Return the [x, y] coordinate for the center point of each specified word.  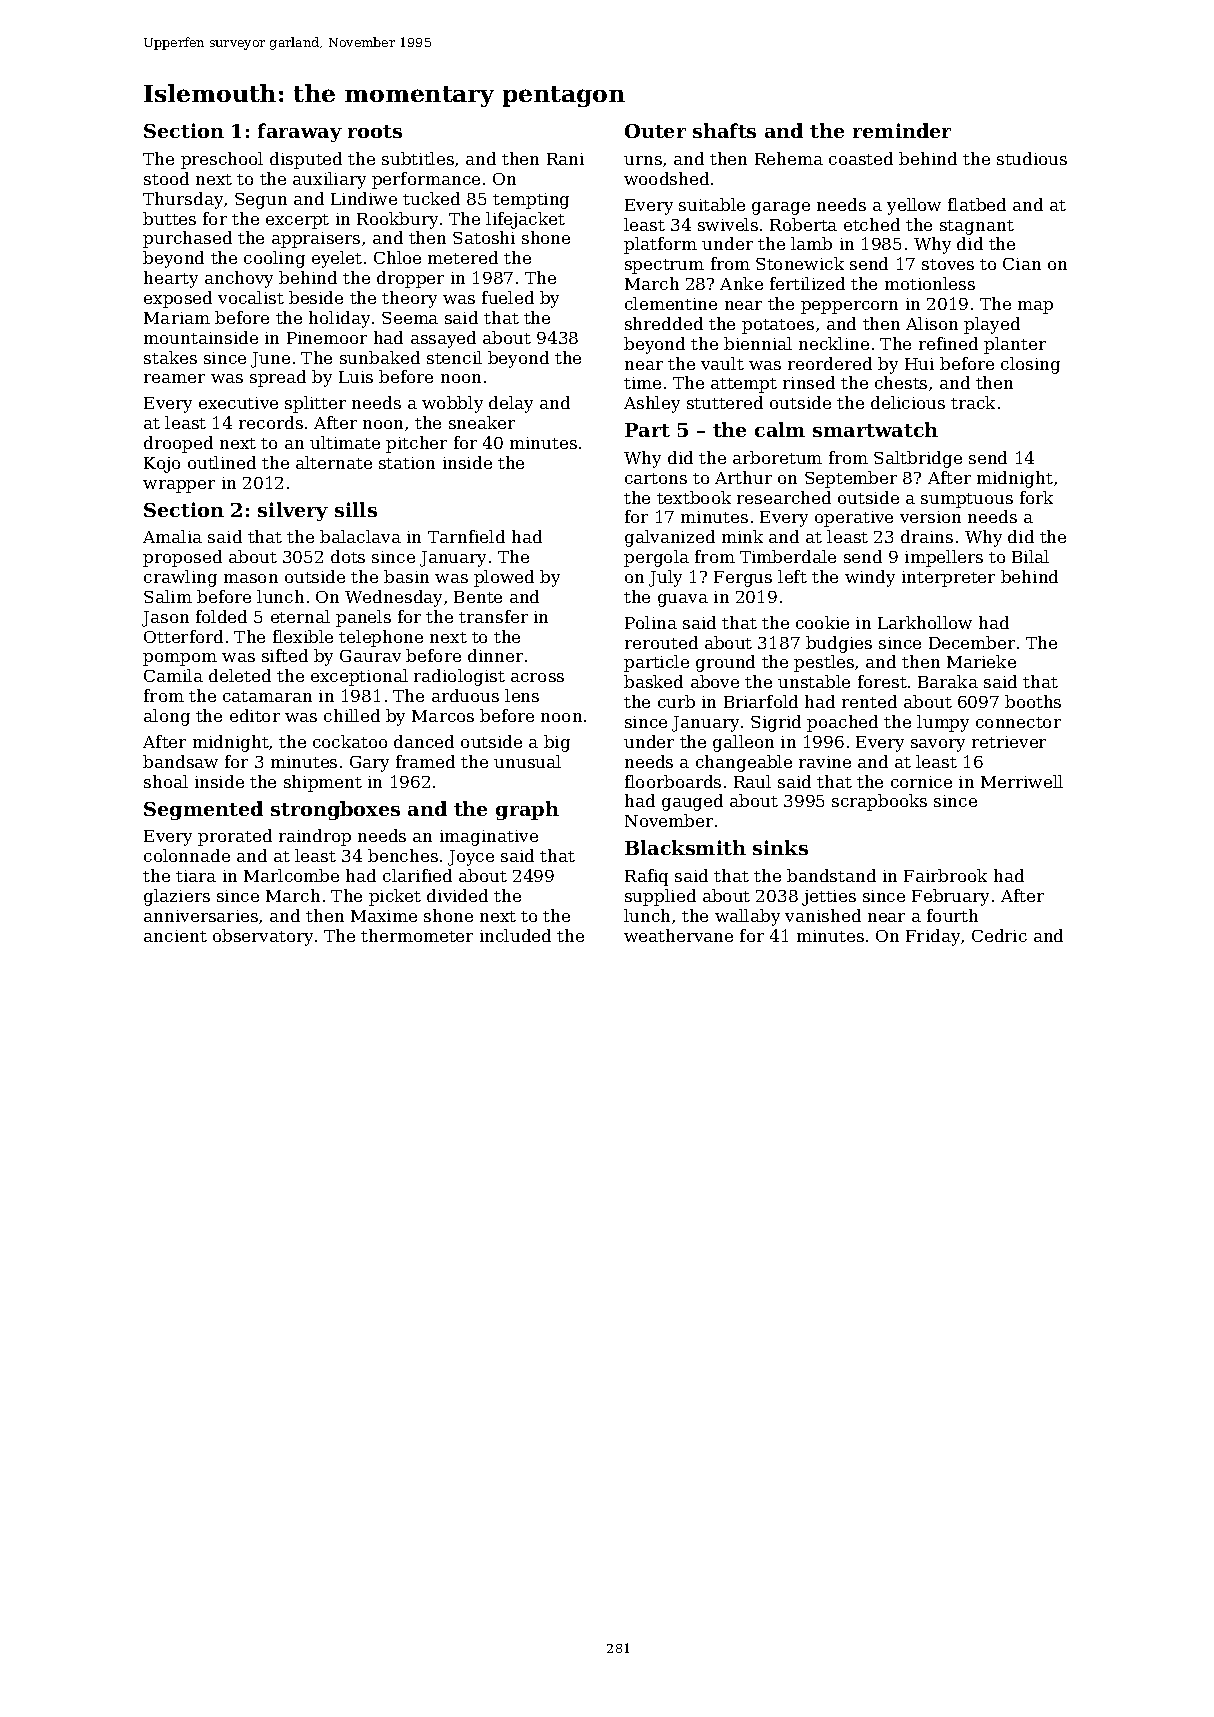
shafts [724, 130]
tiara [196, 876]
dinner [495, 655]
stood [166, 178]
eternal [300, 616]
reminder [902, 130]
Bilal [1030, 556]
